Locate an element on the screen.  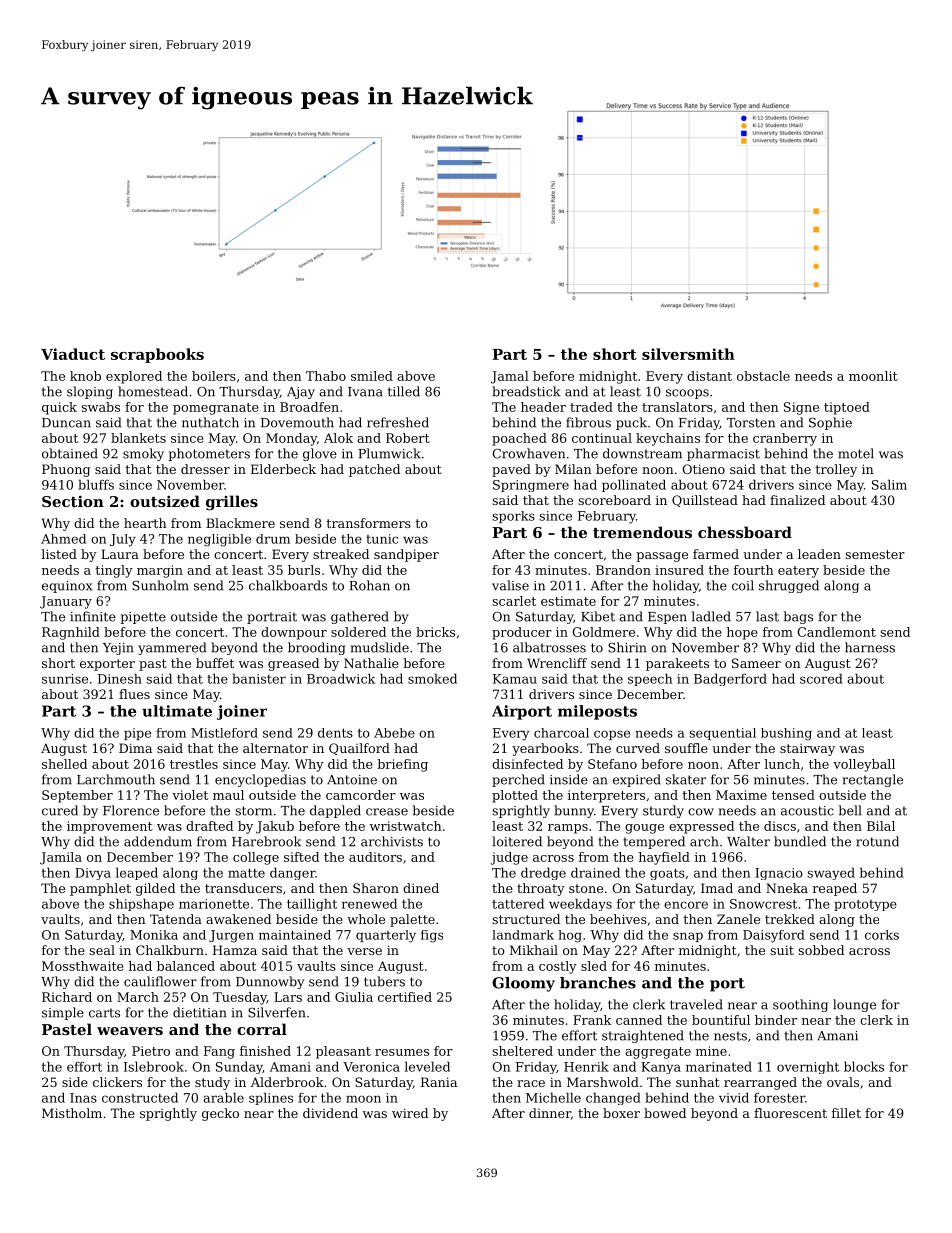
changed is located at coordinates (613, 1098).
